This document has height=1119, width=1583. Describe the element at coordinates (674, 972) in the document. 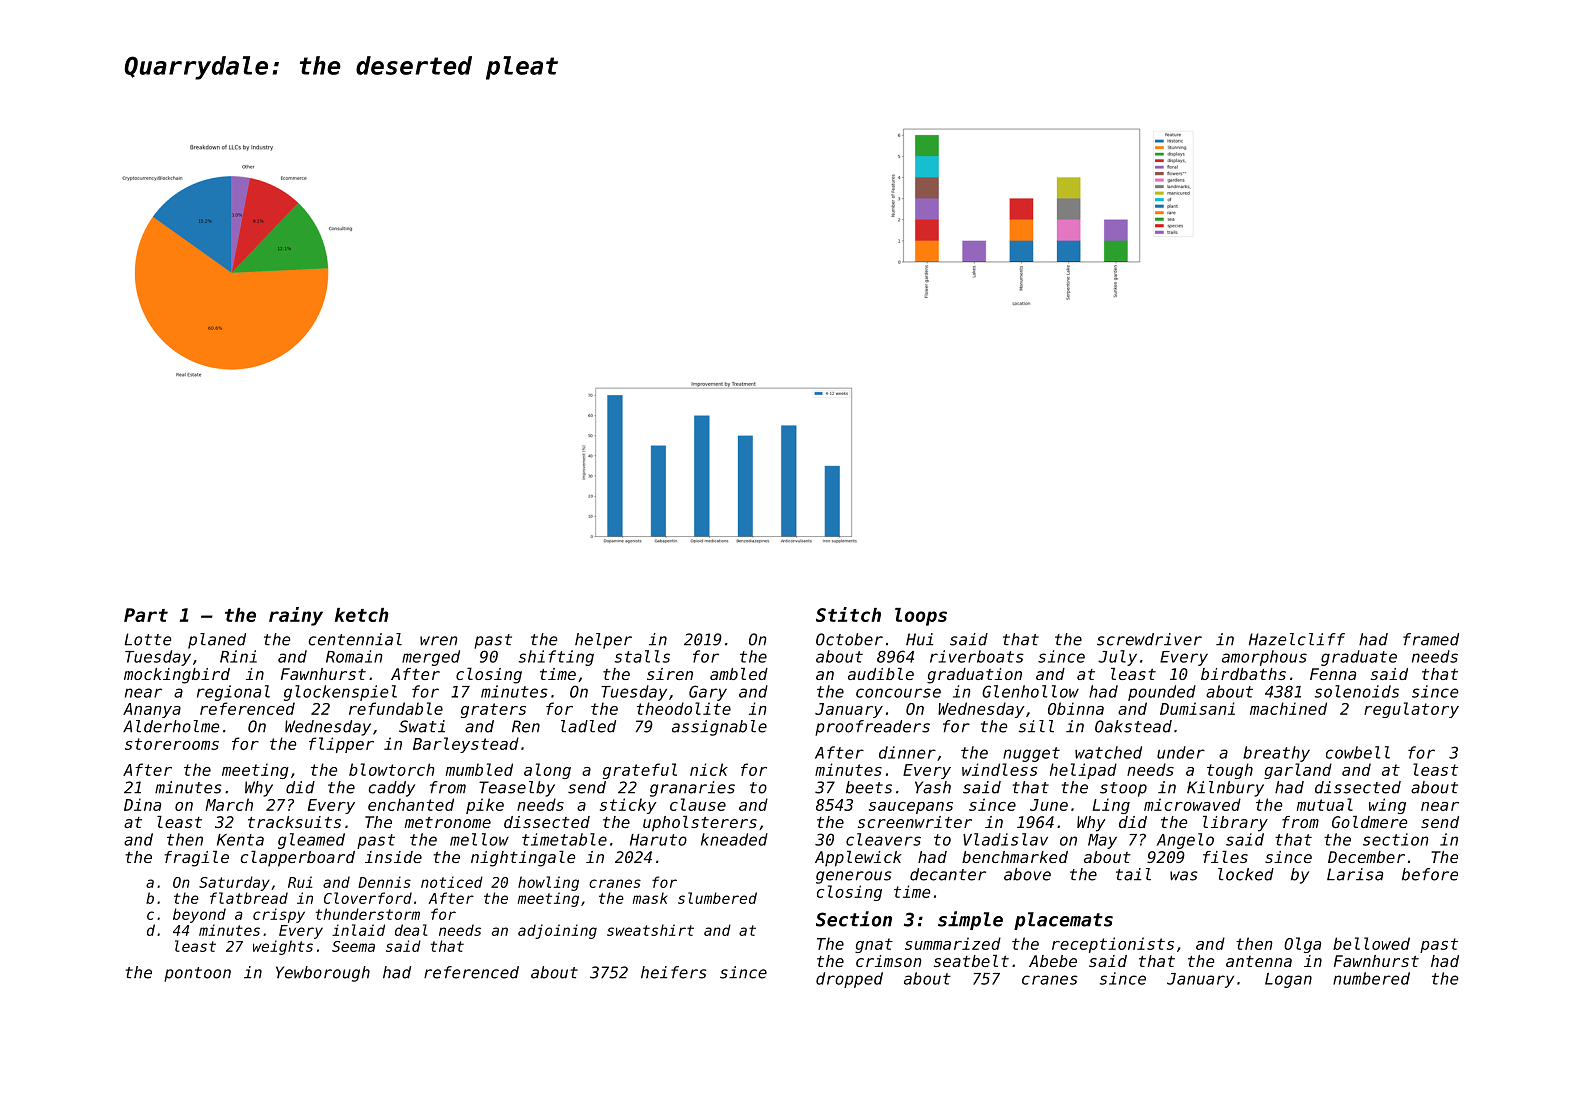

I see `heifers` at that location.
